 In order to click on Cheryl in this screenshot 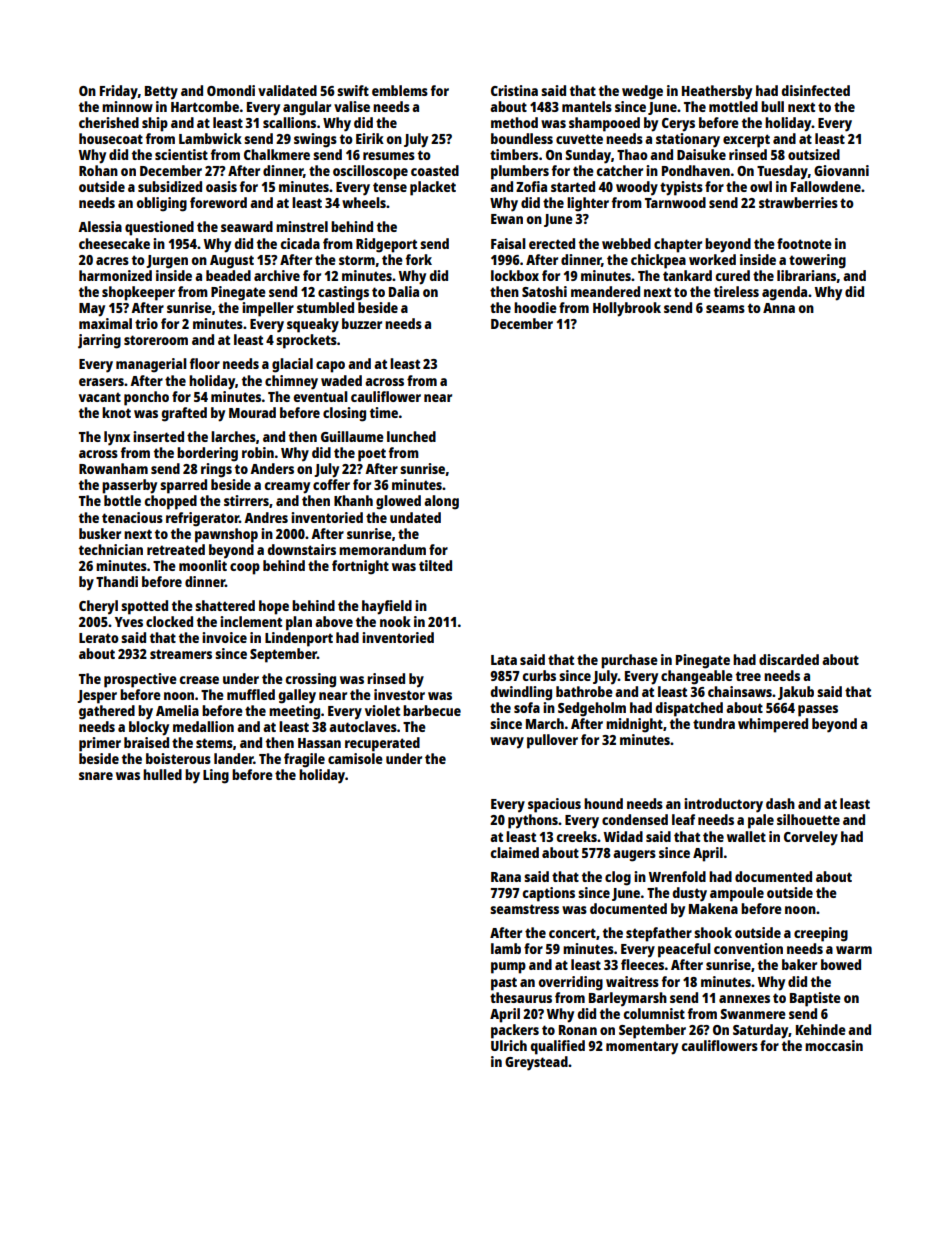, I will do `click(98, 607)`.
